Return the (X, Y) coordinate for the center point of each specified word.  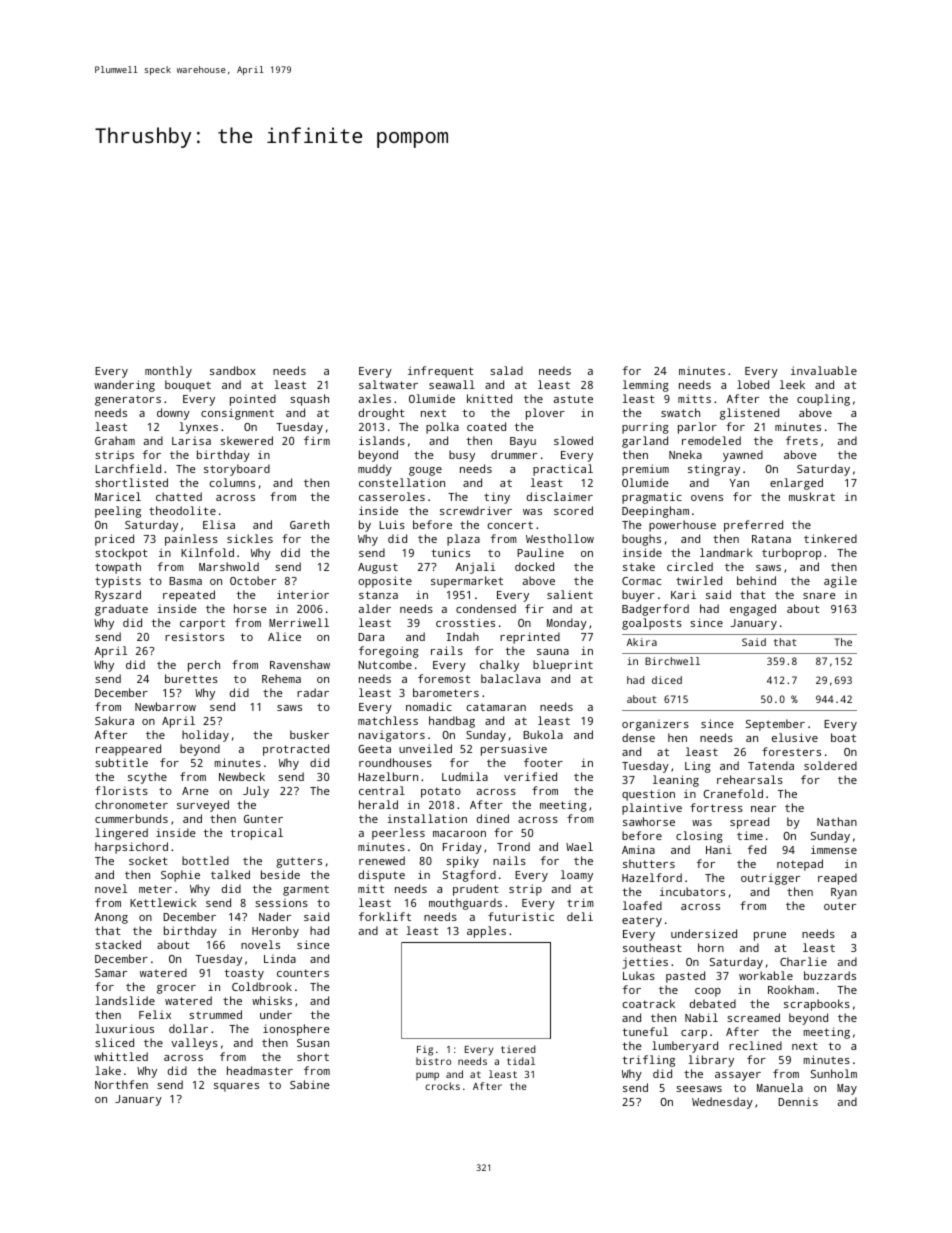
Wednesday (722, 1103)
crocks (442, 1086)
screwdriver (476, 510)
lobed (753, 384)
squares (236, 1087)
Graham (115, 440)
